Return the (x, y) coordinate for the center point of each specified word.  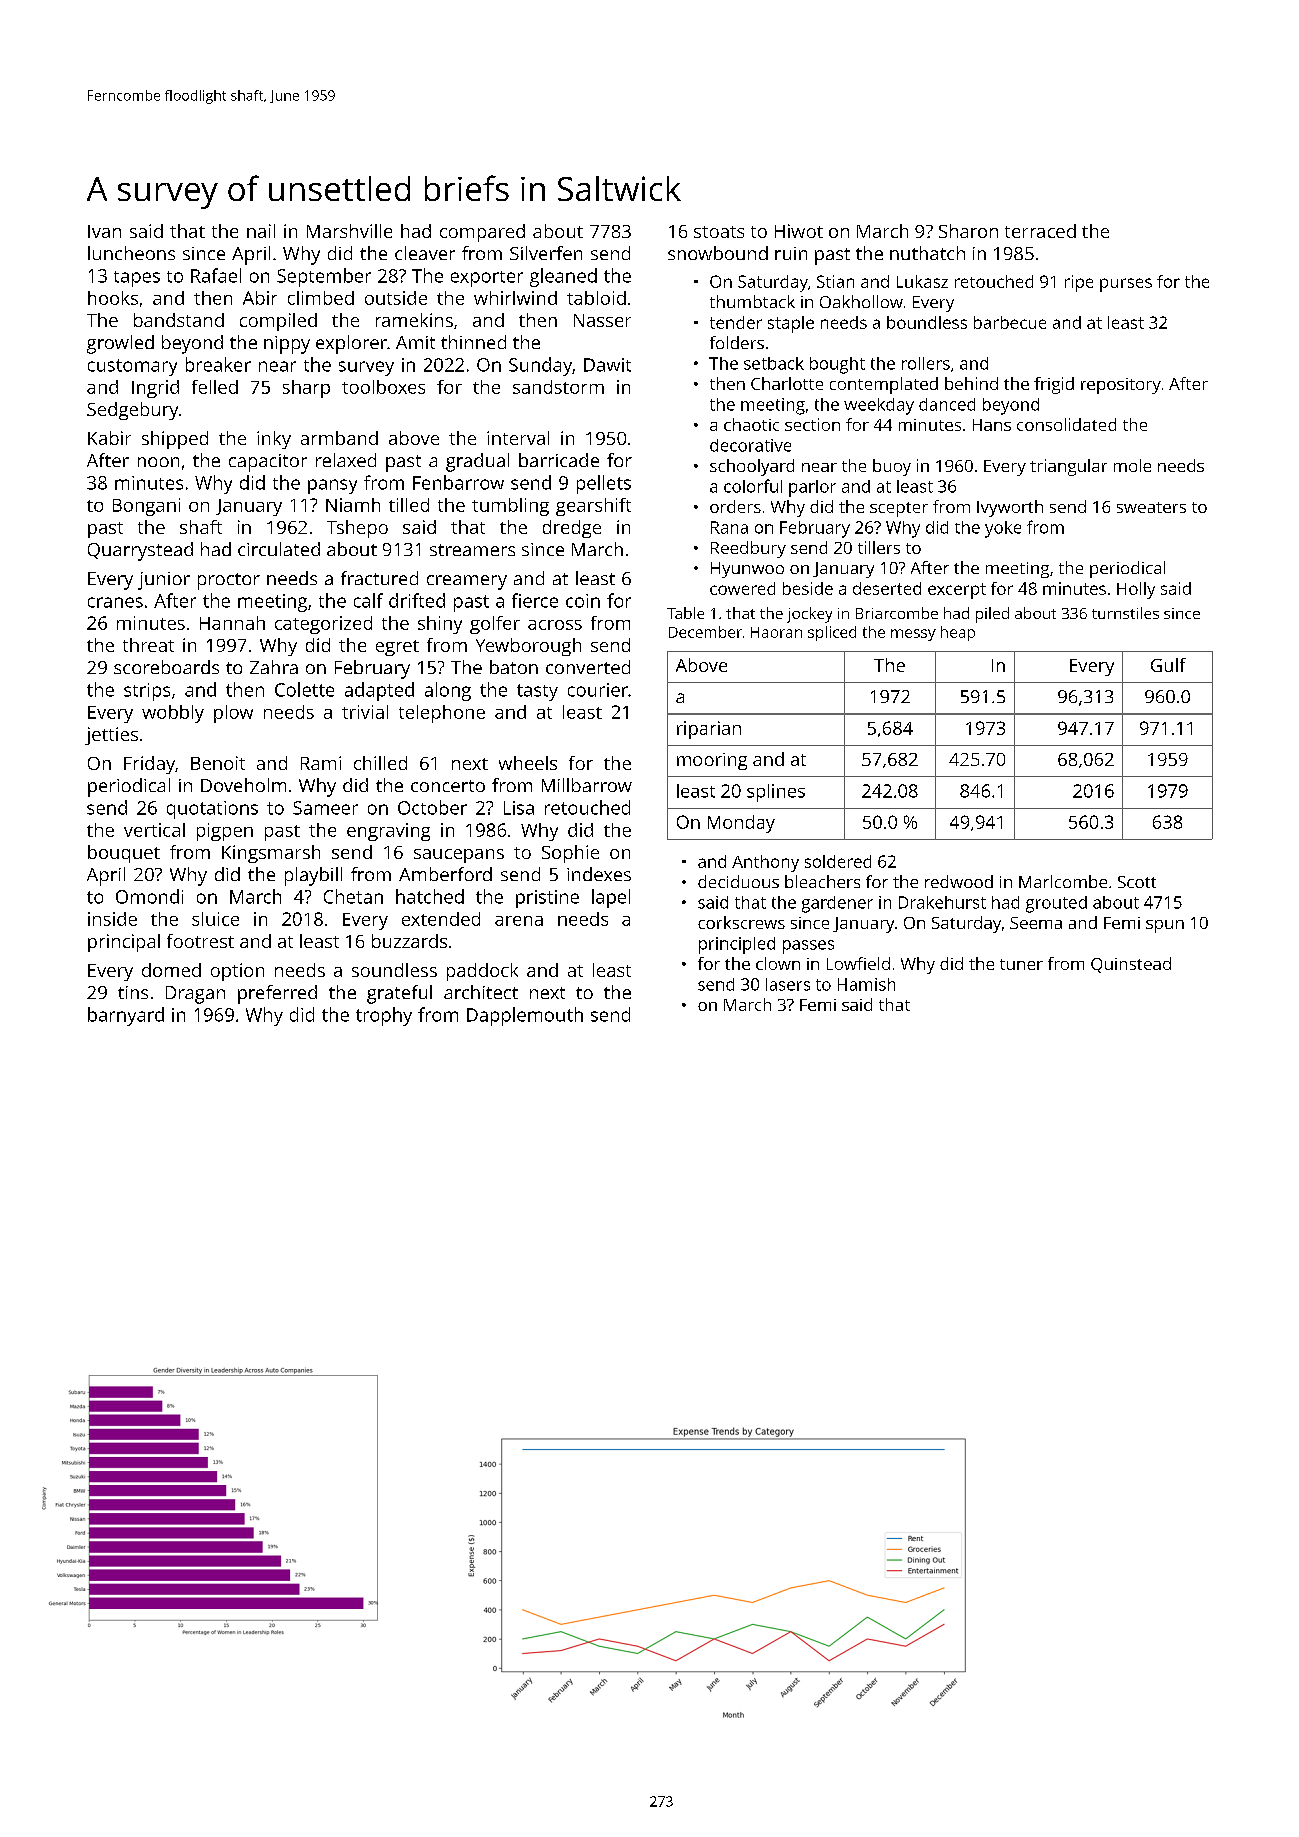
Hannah (232, 623)
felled (215, 387)
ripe (1079, 283)
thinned (473, 342)
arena (519, 921)
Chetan (353, 896)
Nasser (602, 320)
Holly (1136, 590)
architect (481, 992)
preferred (277, 994)
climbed (321, 298)
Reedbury (748, 549)
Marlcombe (1063, 881)
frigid (1054, 385)
